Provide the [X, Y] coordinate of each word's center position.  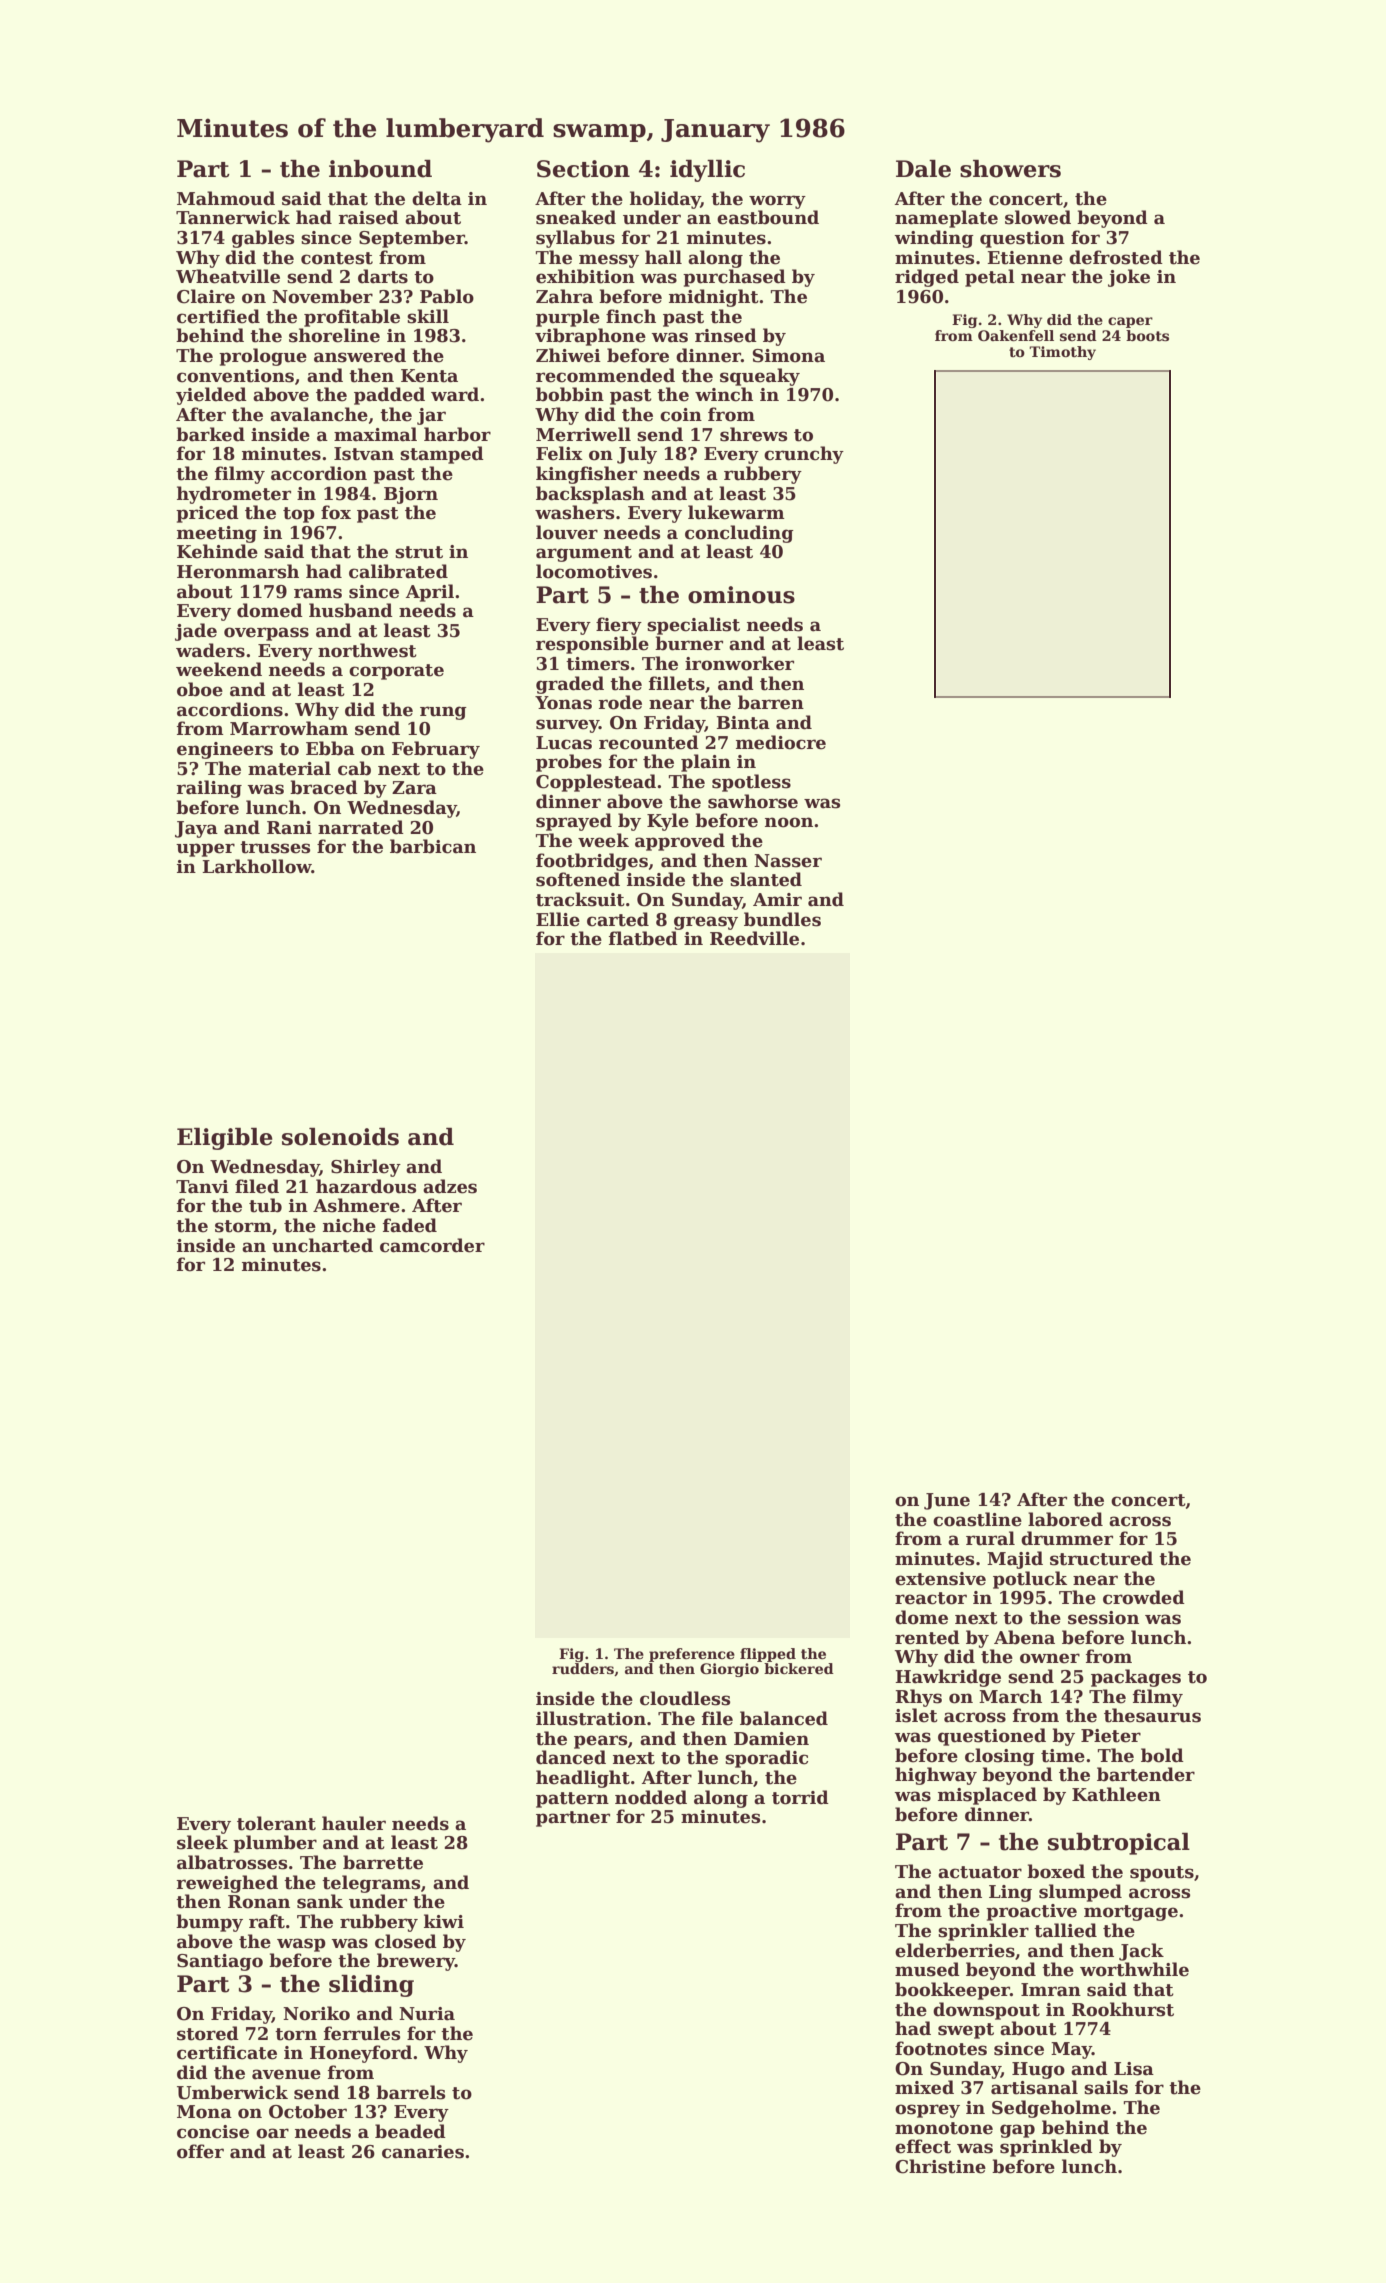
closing [1000, 1757]
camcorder [432, 1245]
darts [383, 276]
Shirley [366, 1168]
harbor [457, 434]
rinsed [726, 335]
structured [1101, 1558]
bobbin [570, 394]
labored [1065, 1519]
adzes [450, 1186]
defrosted [1116, 257]
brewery [416, 1962]
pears [600, 1742]
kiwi [444, 1921]
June [947, 1501]
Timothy [1062, 353]
